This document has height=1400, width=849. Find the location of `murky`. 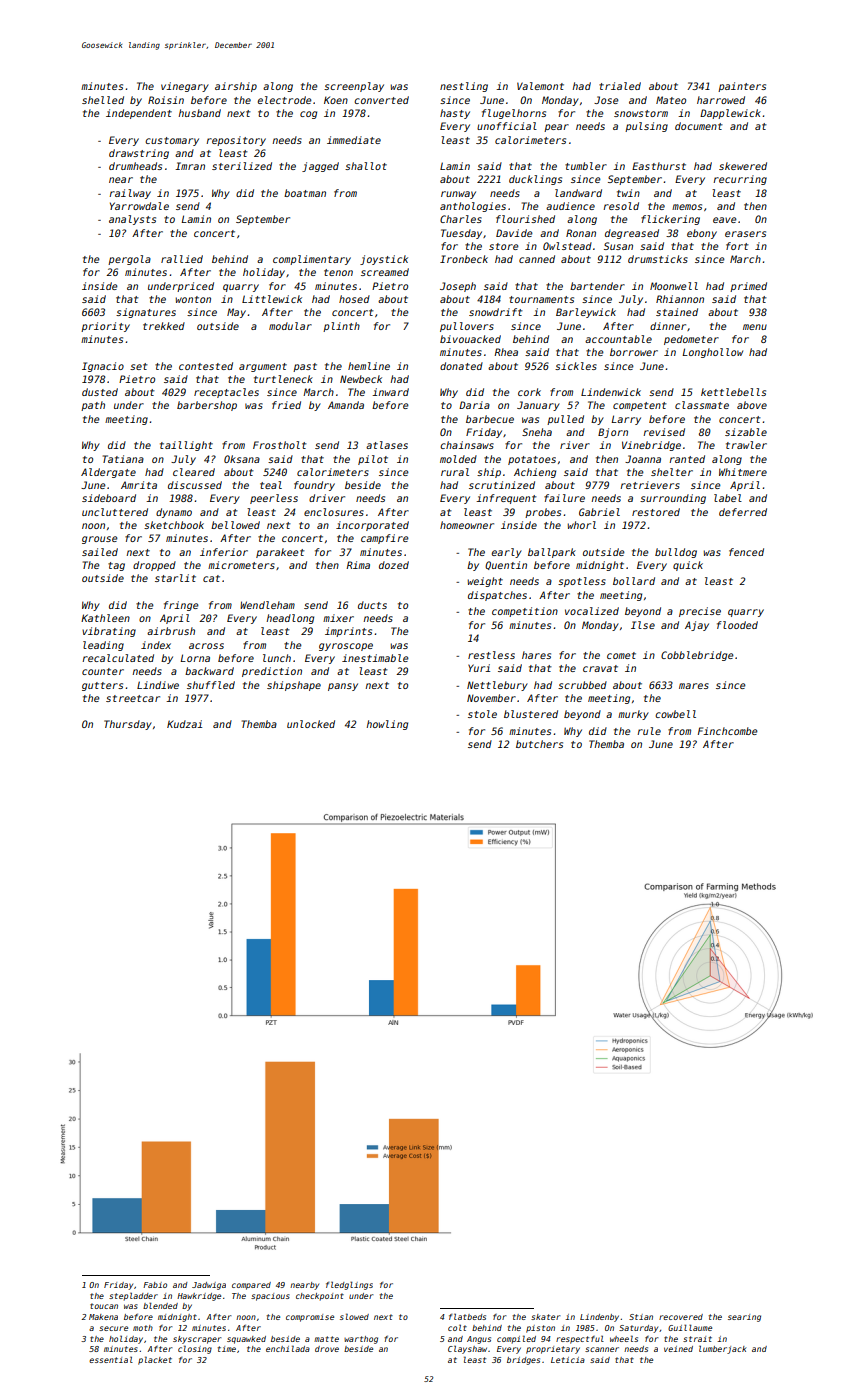

murky is located at coordinates (633, 715).
